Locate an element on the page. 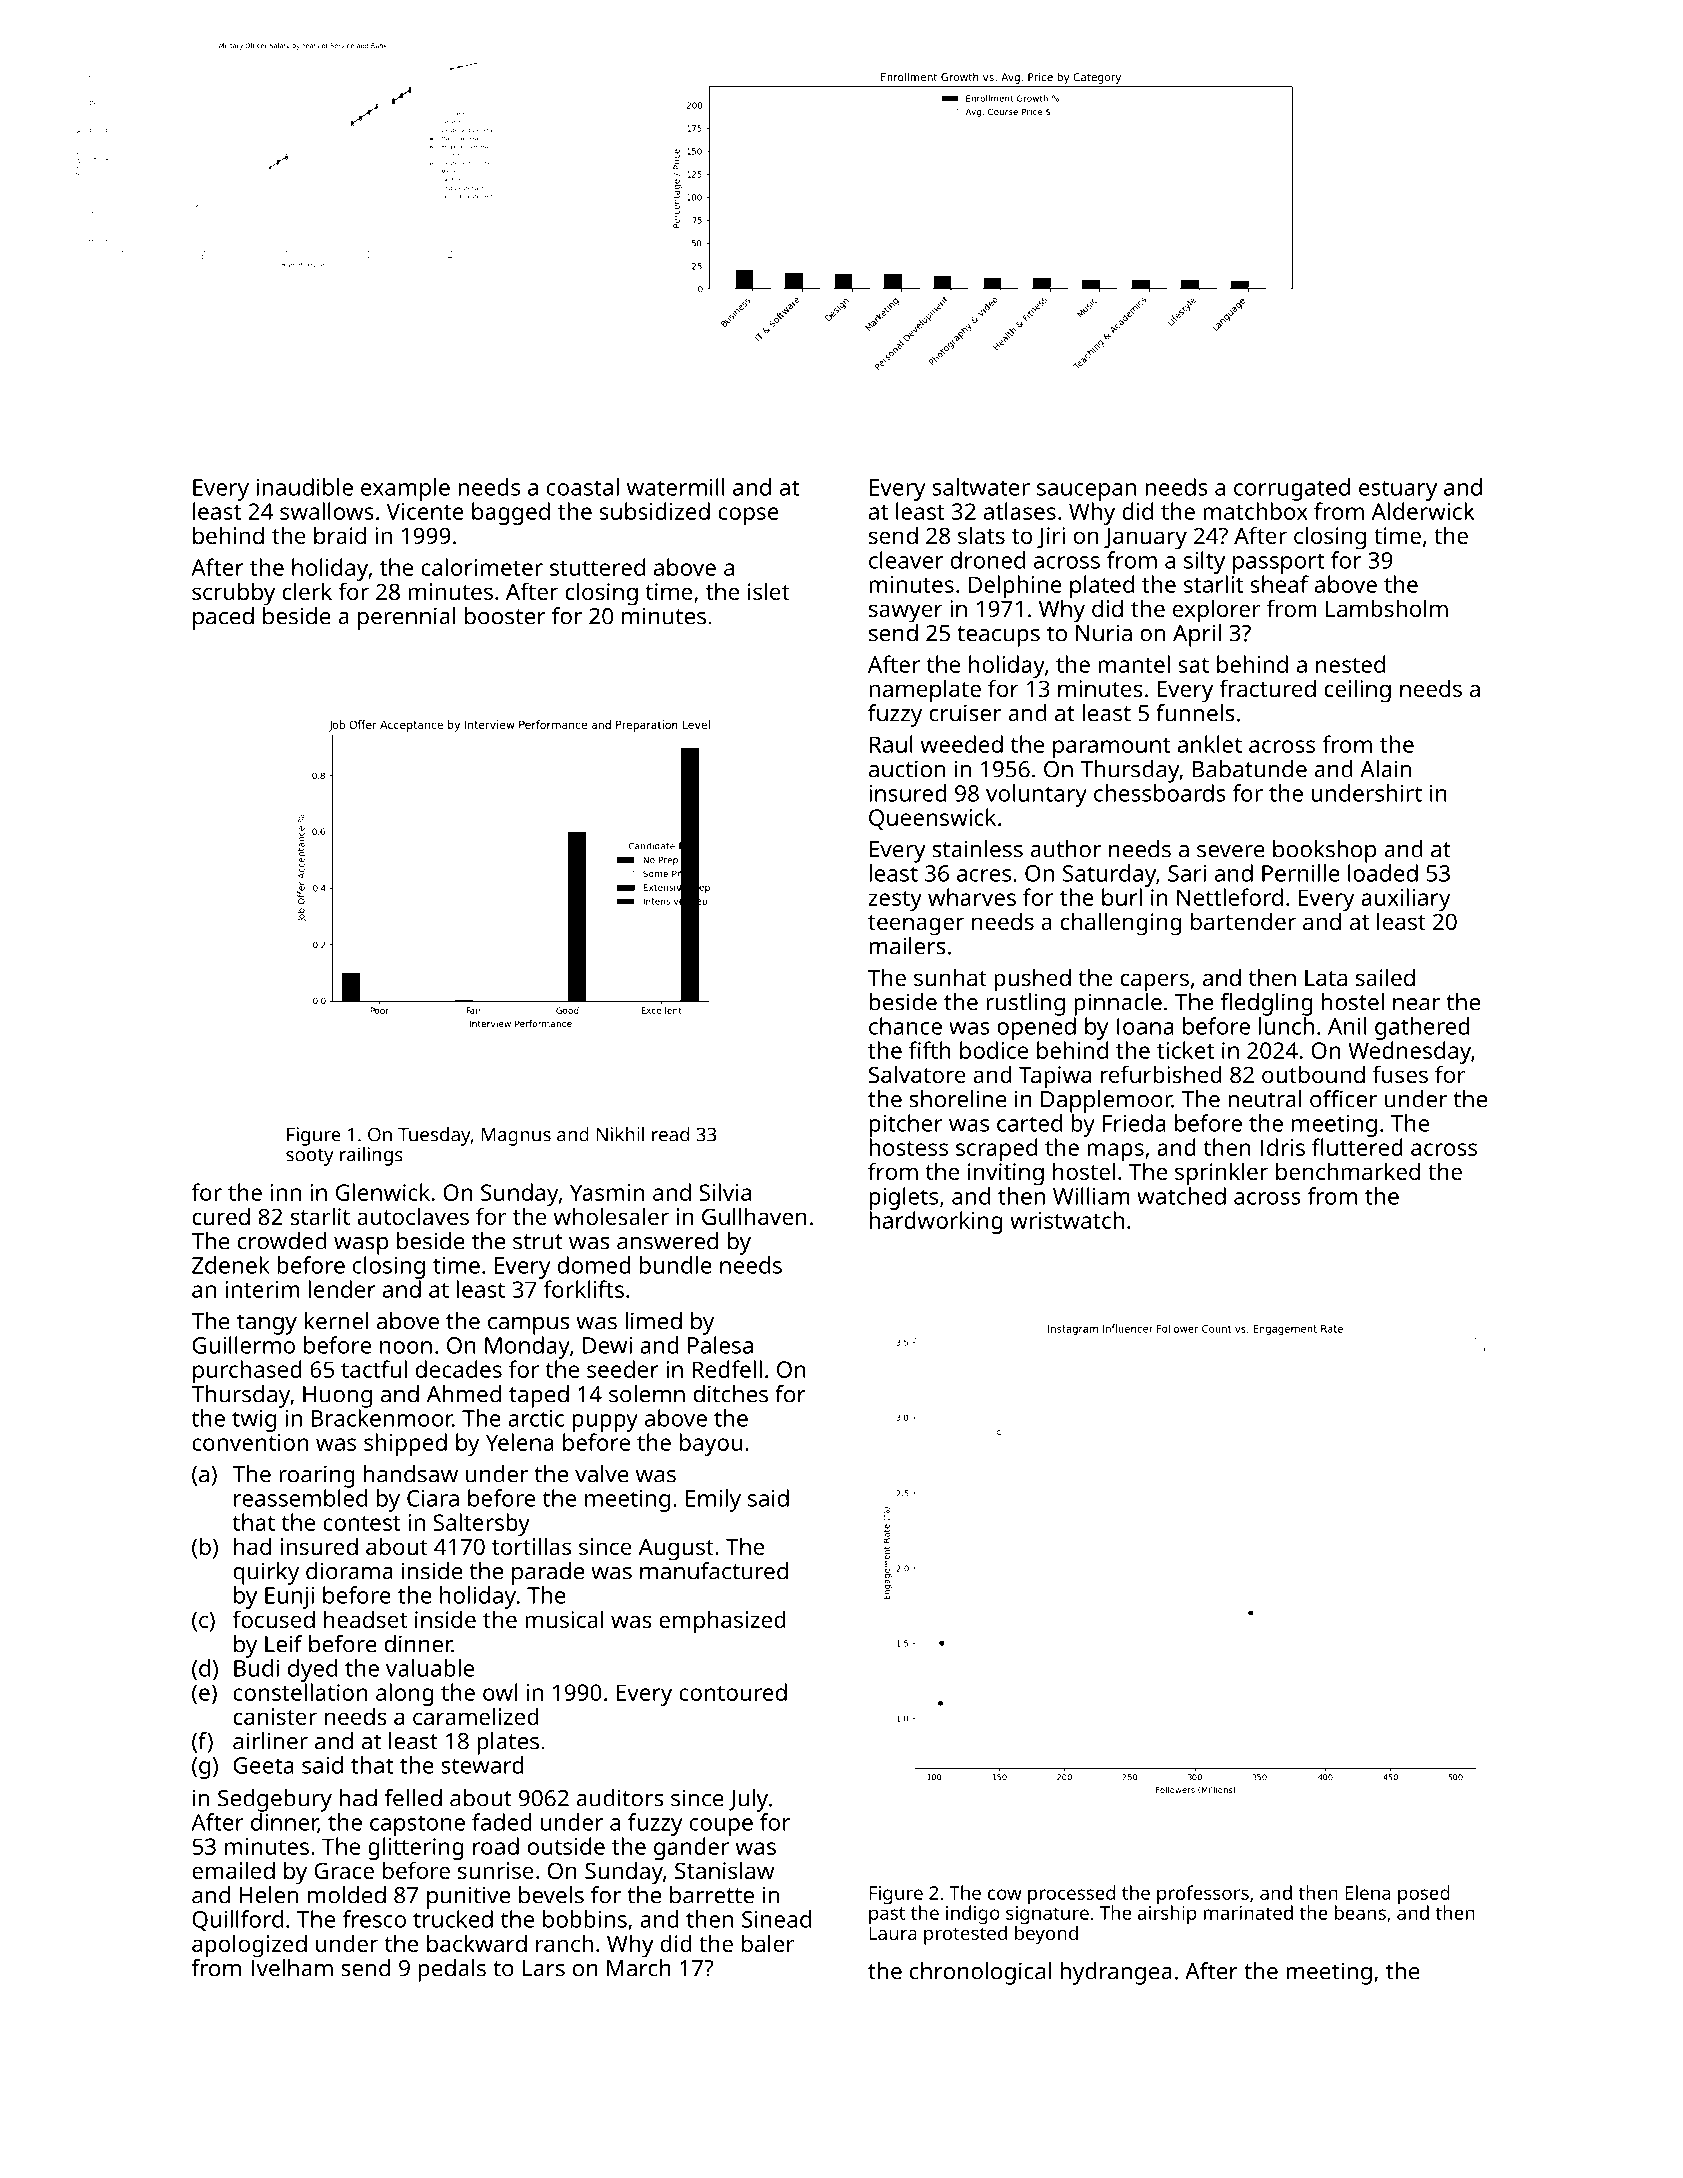 The height and width of the image is (2178, 1683). valve is located at coordinates (602, 1474).
